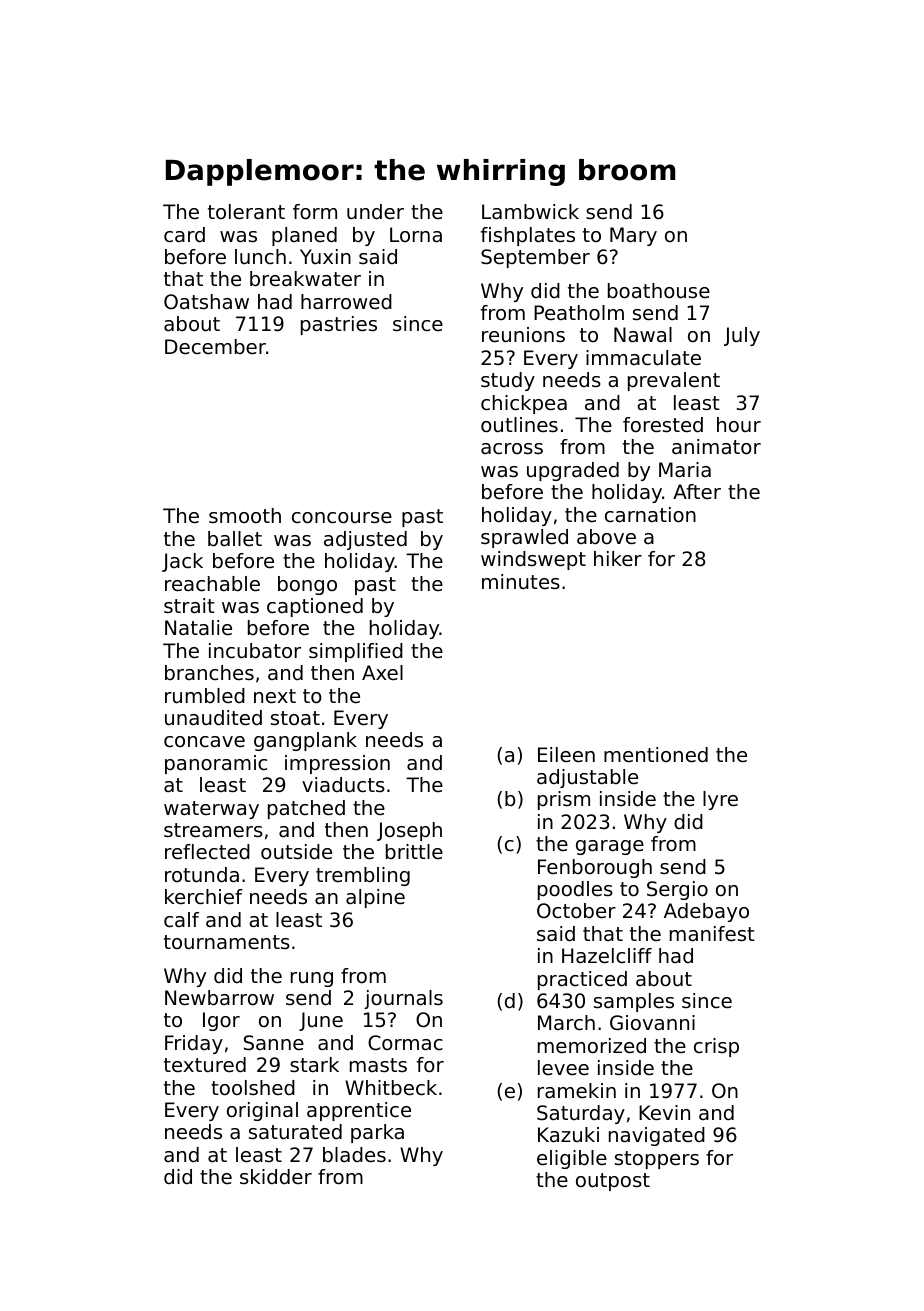  I want to click on original, so click(262, 1111).
